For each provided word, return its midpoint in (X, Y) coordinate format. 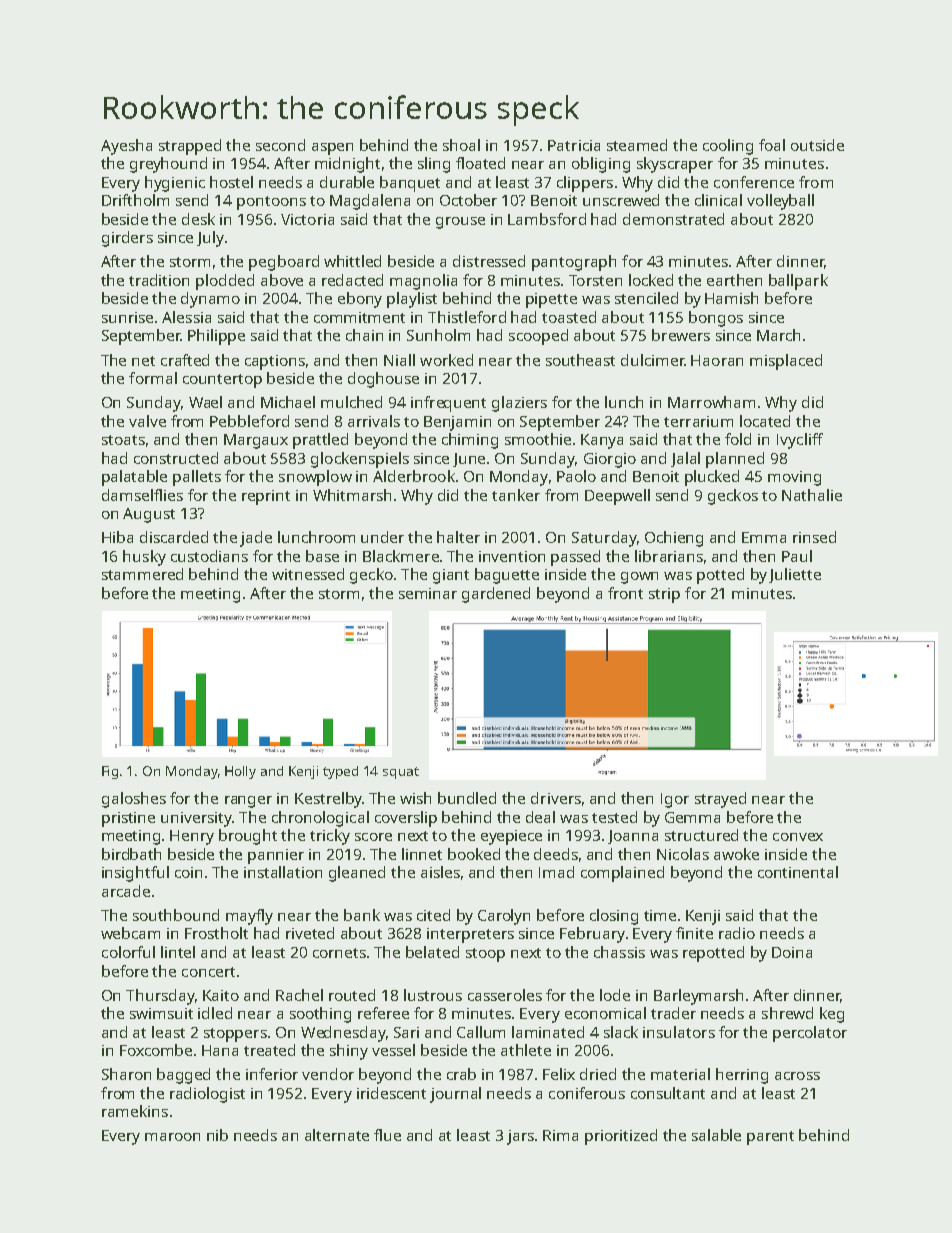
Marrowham (711, 402)
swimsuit (161, 1013)
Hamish (731, 298)
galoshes (134, 800)
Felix (559, 1074)
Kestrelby (328, 800)
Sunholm (438, 335)
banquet (410, 184)
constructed (176, 458)
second (280, 145)
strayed (720, 800)
